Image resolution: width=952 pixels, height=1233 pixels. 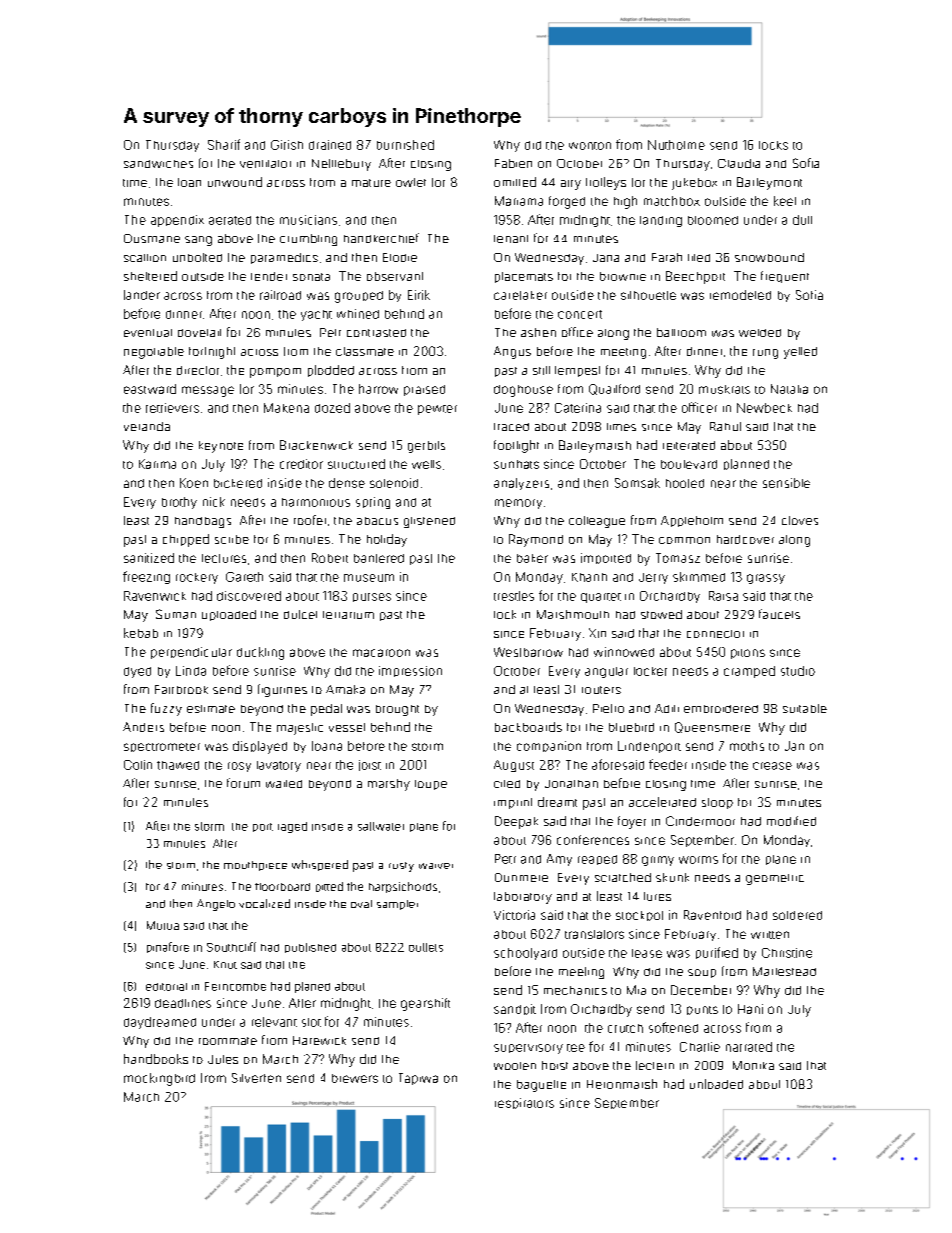 What do you see at coordinates (590, 146) in the screenshot?
I see `wonton` at bounding box center [590, 146].
